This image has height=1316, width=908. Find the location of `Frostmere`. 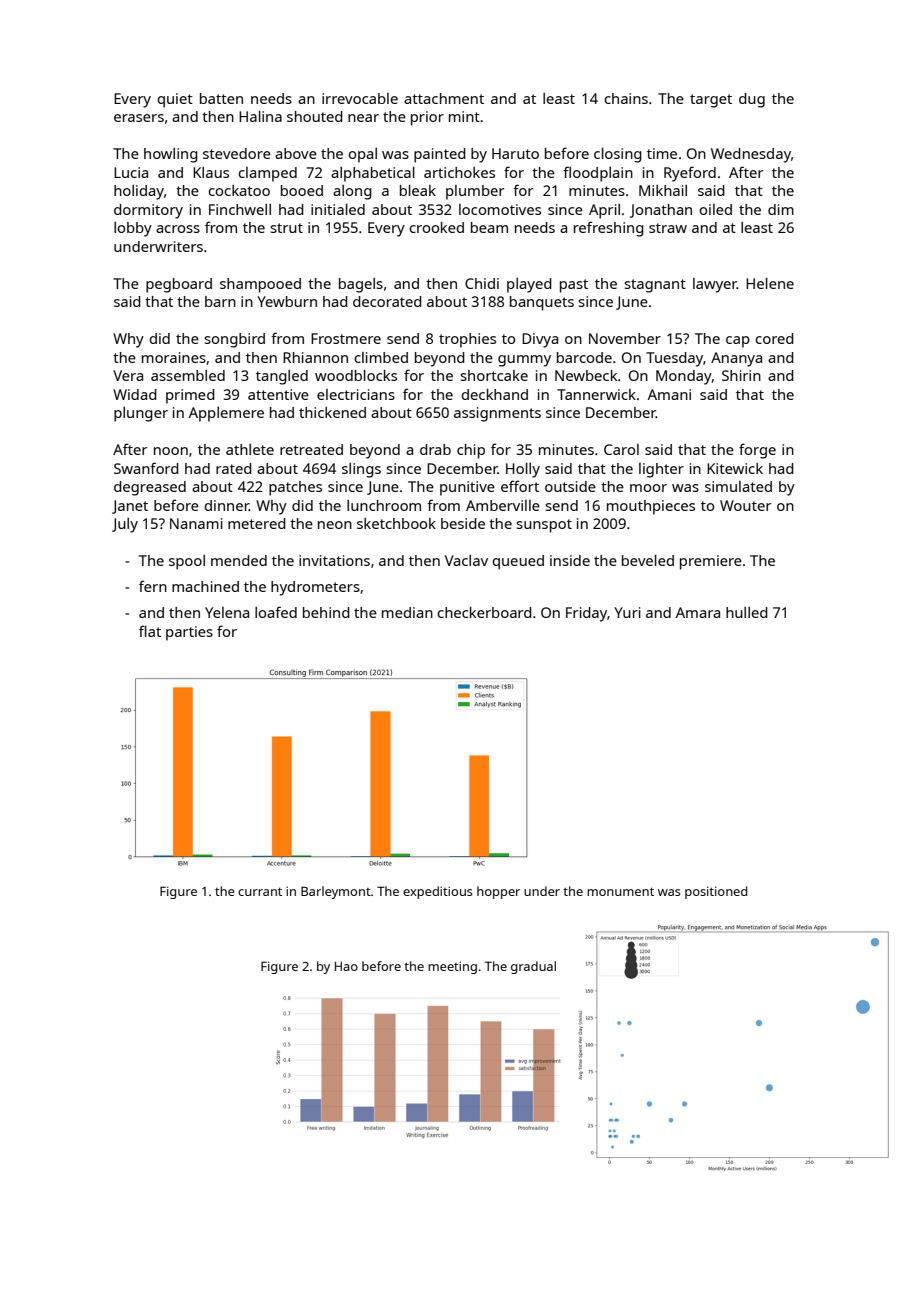

Frostmere is located at coordinates (346, 338).
